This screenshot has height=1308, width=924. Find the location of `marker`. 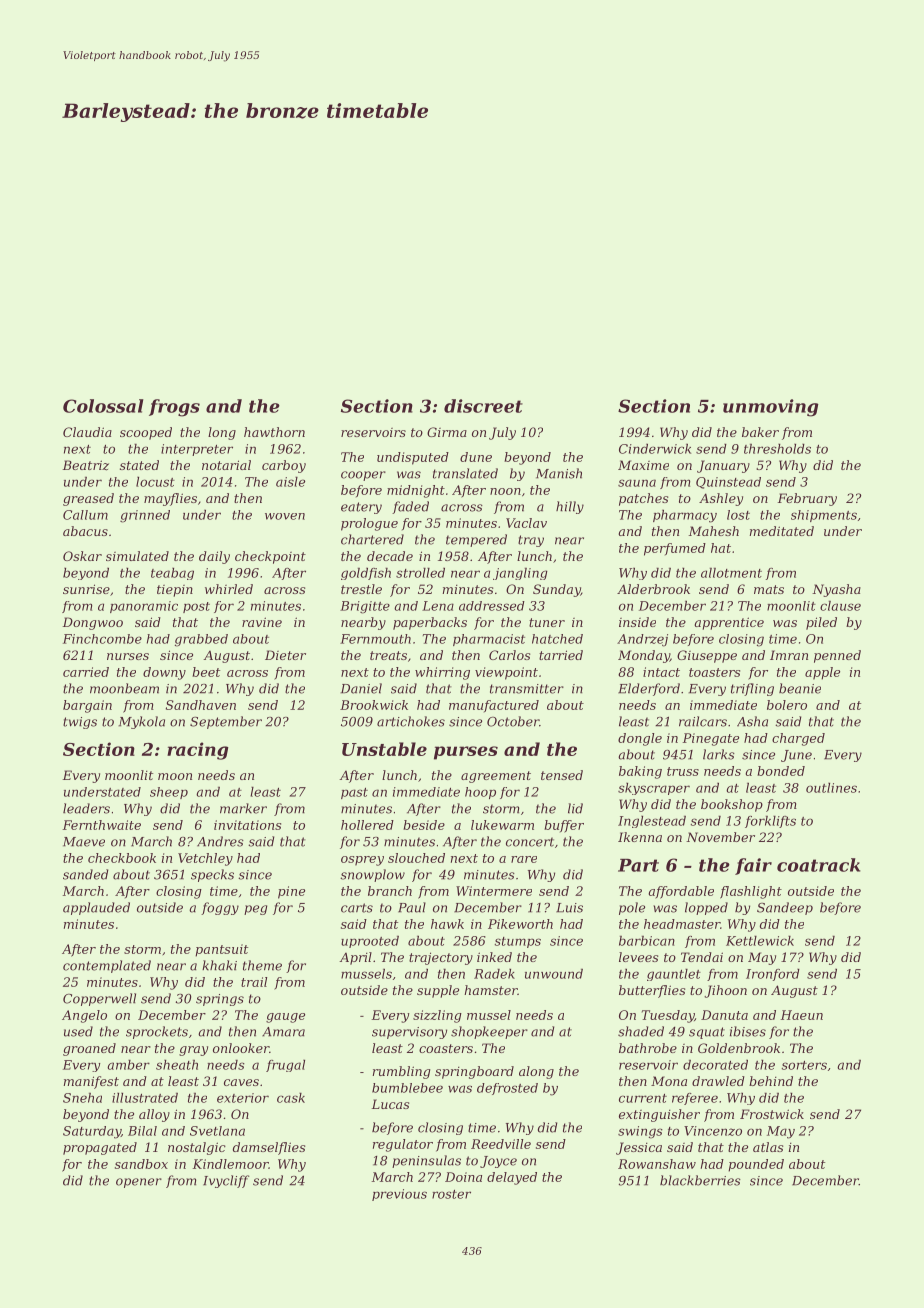

marker is located at coordinates (243, 808).
